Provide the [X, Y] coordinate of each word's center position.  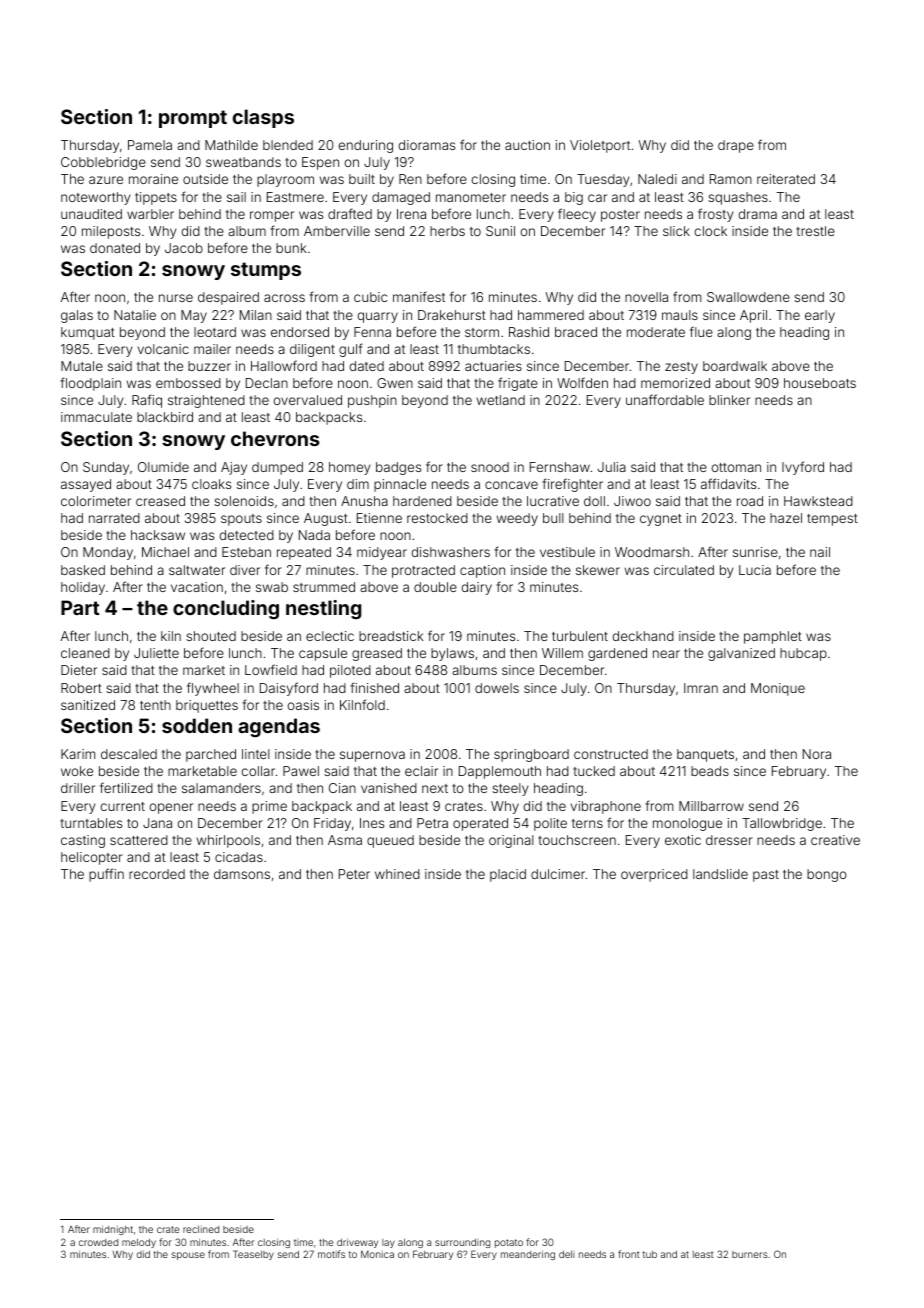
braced [576, 332]
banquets [705, 755]
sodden [197, 725]
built [362, 179]
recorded [157, 874]
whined [397, 874]
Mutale [82, 366]
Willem [562, 653]
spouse [188, 1256]
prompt [193, 119]
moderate [656, 332]
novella [646, 297]
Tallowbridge [782, 824]
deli [567, 1254]
